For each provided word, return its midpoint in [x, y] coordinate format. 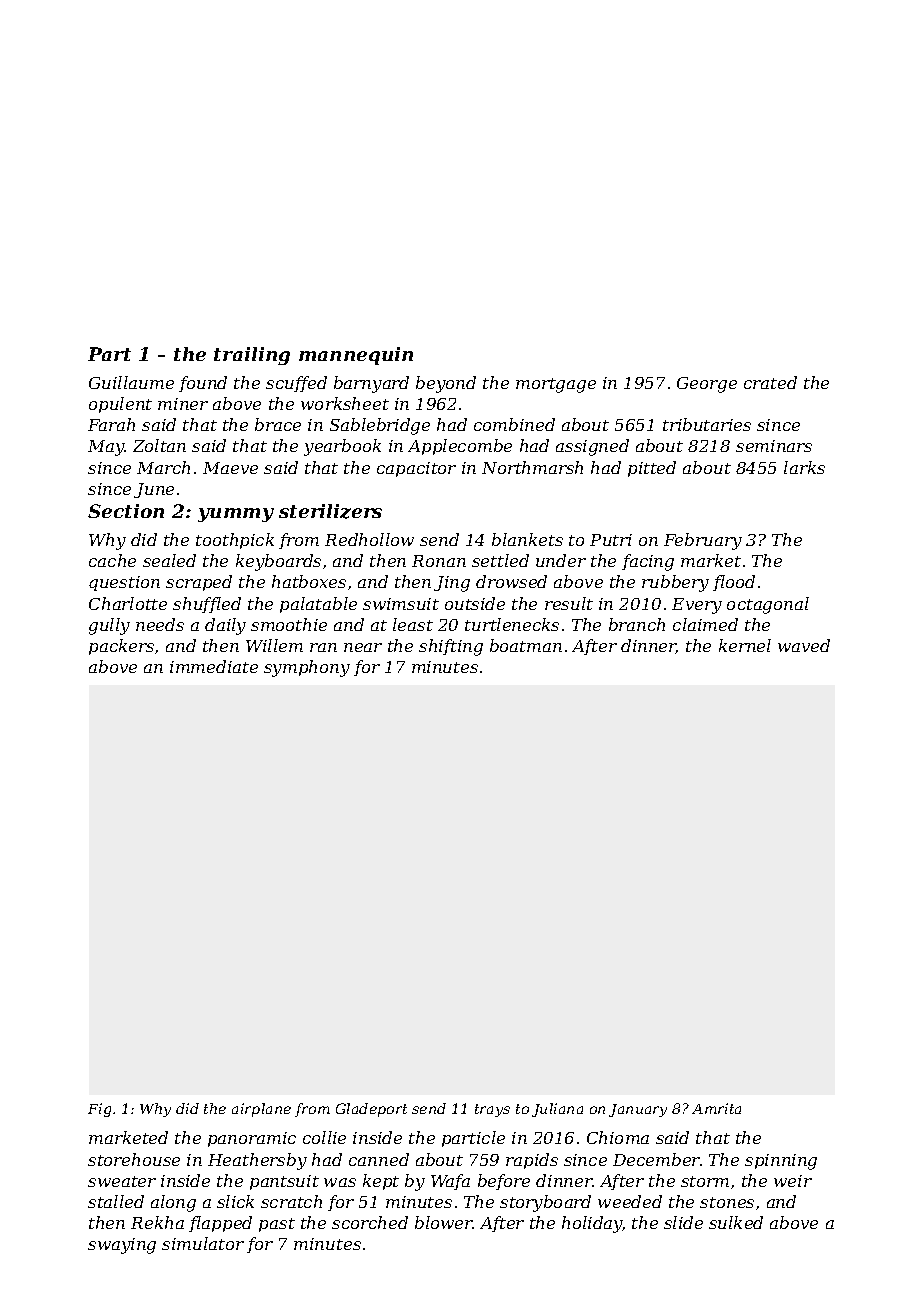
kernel [745, 645]
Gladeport [371, 1110]
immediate [214, 666]
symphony [307, 668]
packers [121, 647]
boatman [526, 645]
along [173, 1203]
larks [804, 467]
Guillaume [131, 382]
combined [514, 424]
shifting [451, 647]
